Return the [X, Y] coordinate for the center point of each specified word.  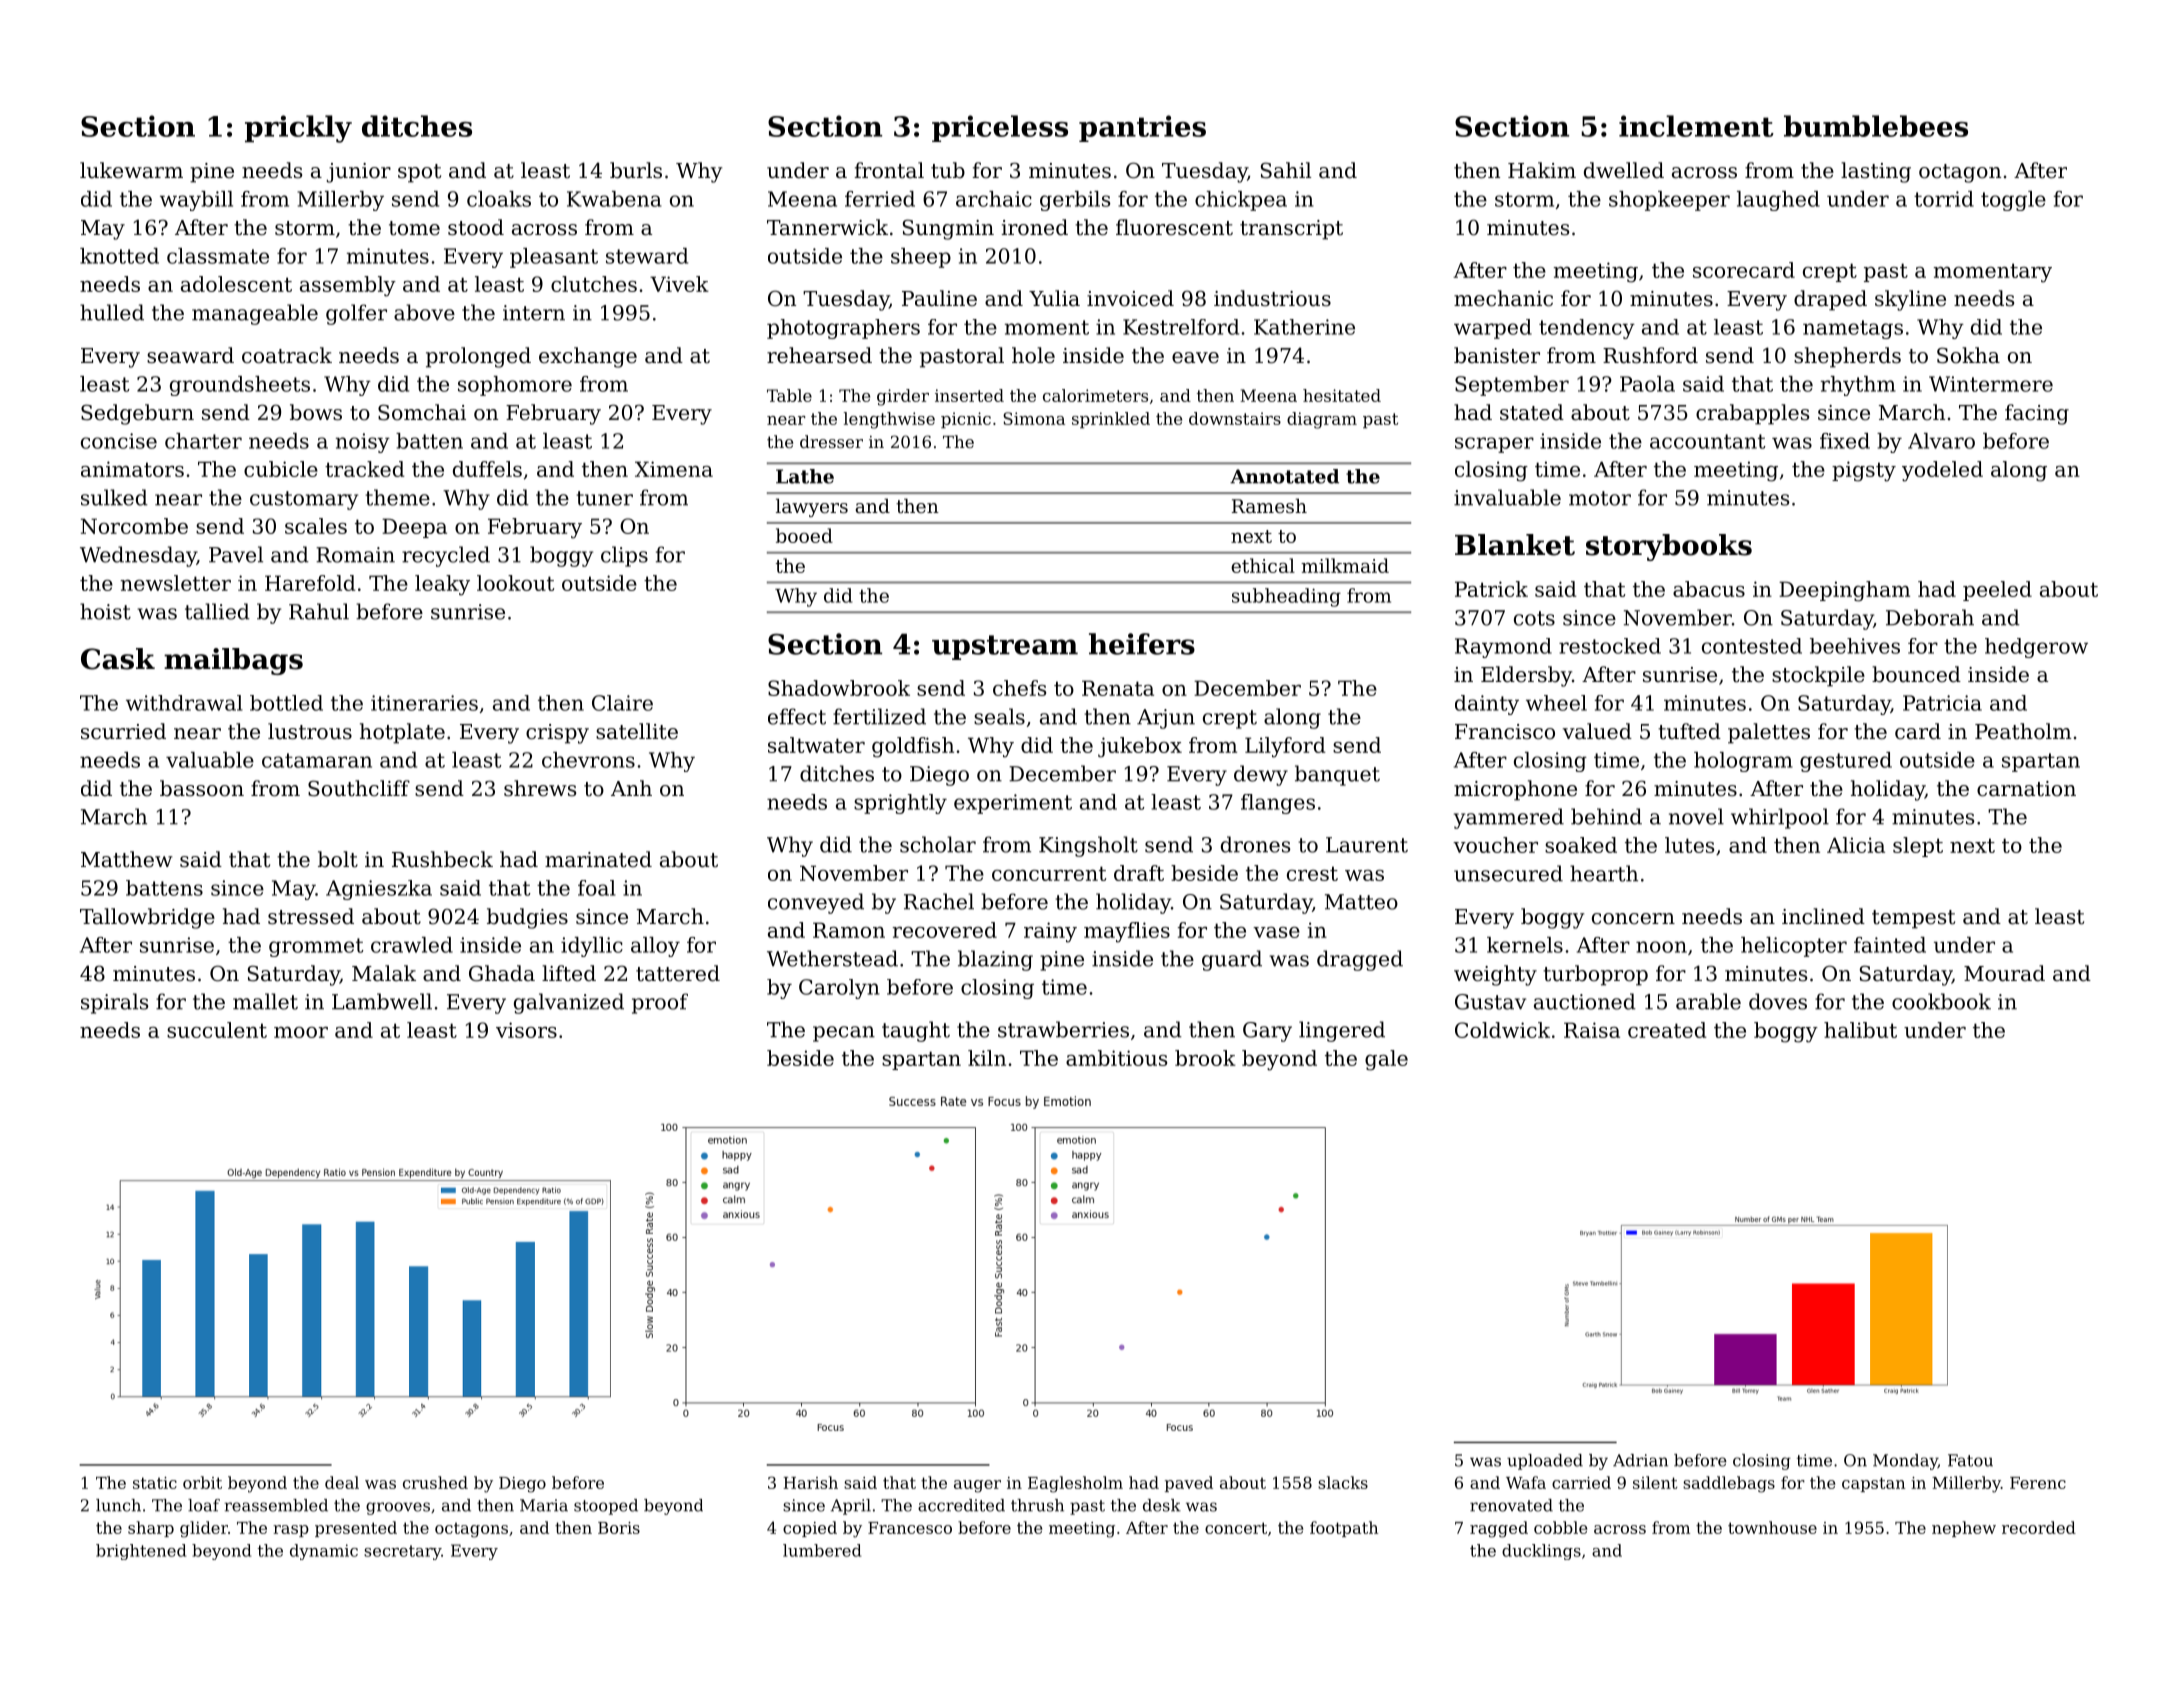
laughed [1778, 201]
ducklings [1541, 1552]
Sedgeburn [137, 414]
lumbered [822, 1550]
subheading [1286, 597]
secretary [402, 1552]
